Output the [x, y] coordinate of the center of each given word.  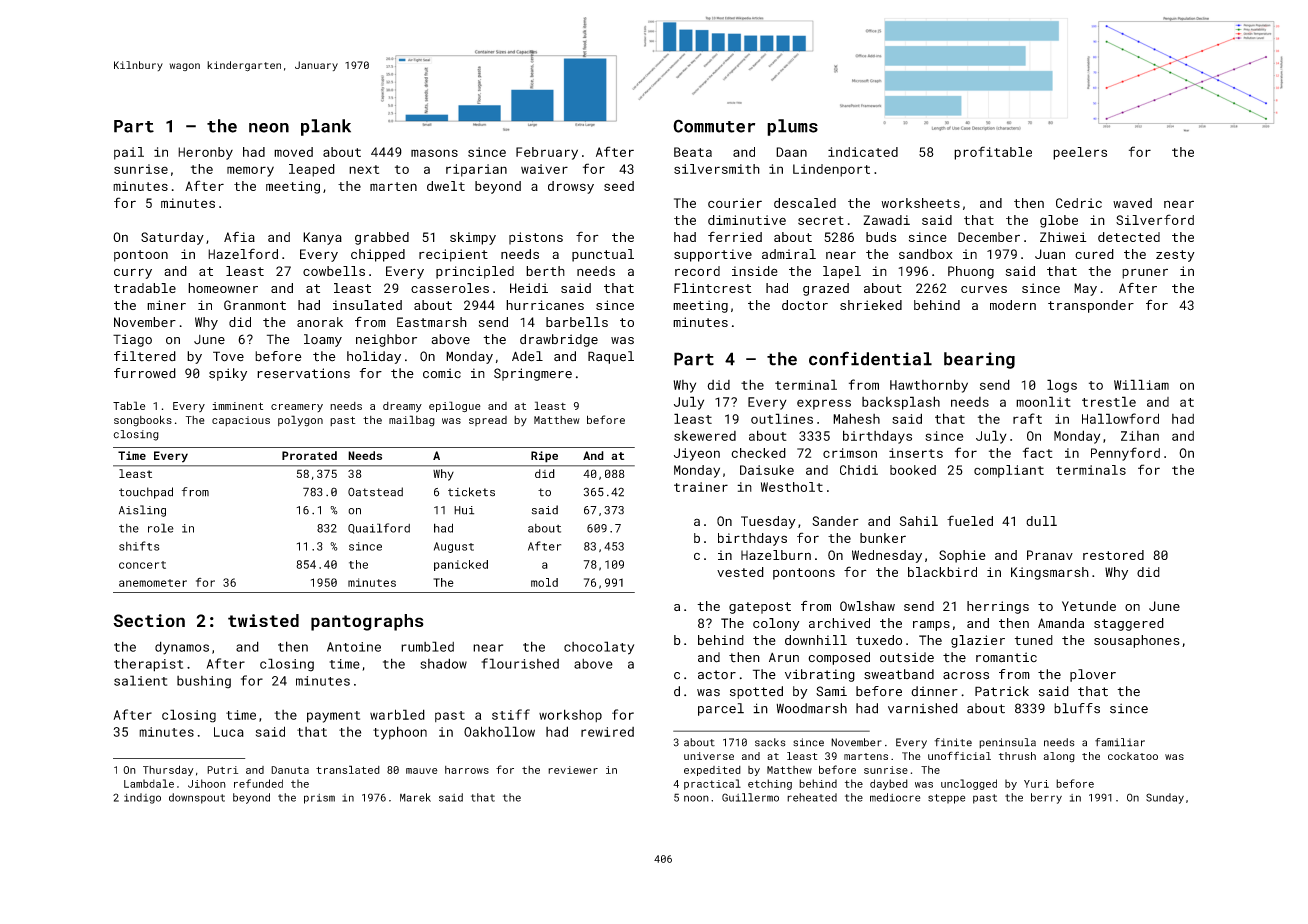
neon [269, 128]
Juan [1050, 254]
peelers [1080, 153]
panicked [461, 565]
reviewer [573, 770]
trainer [701, 487]
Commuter [714, 126]
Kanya [322, 238]
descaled [805, 203]
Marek [415, 797]
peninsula [1007, 743]
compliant [1009, 471]
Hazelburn [776, 555]
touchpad [146, 493]
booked [913, 470]
